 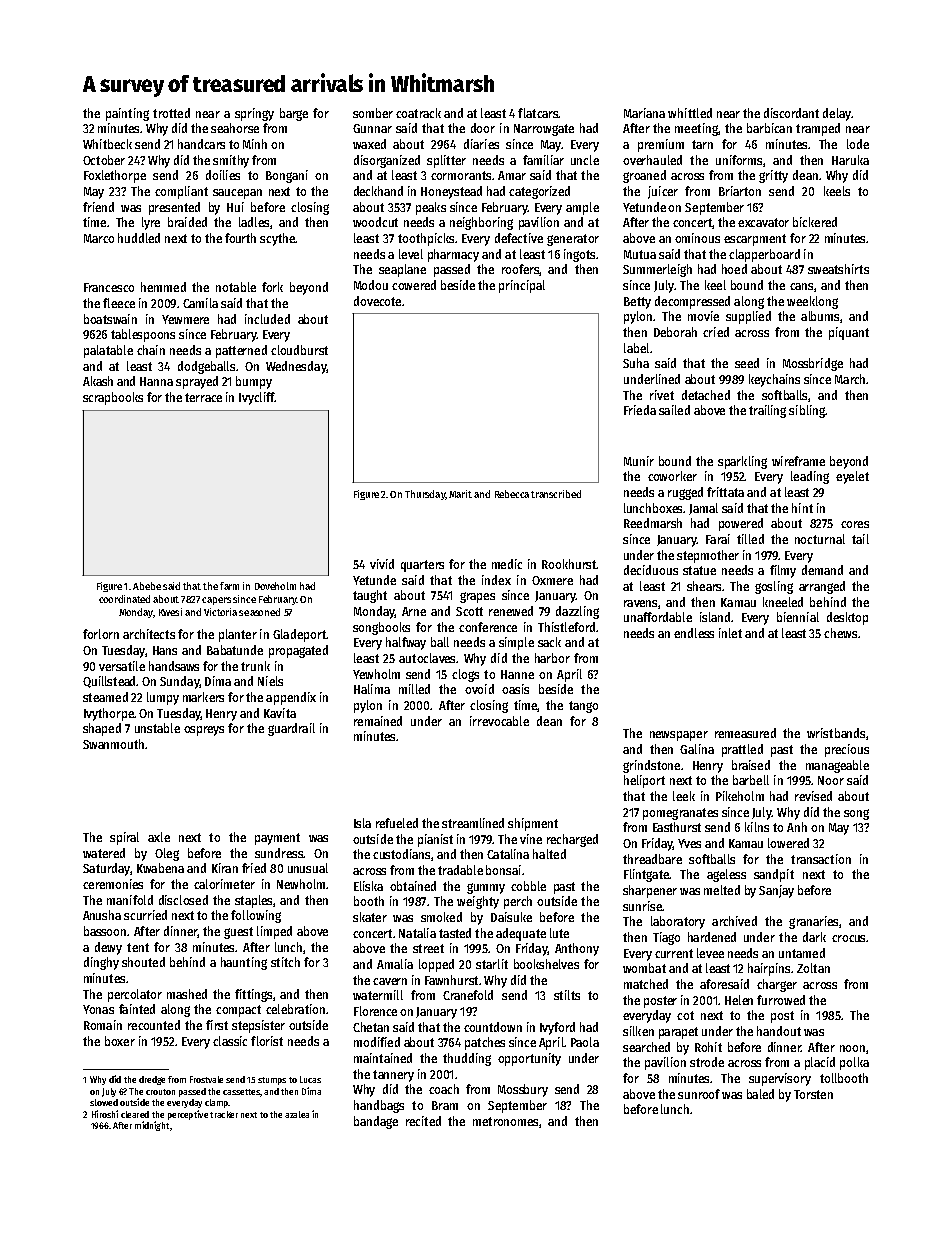 I want to click on Marco, so click(x=99, y=238).
